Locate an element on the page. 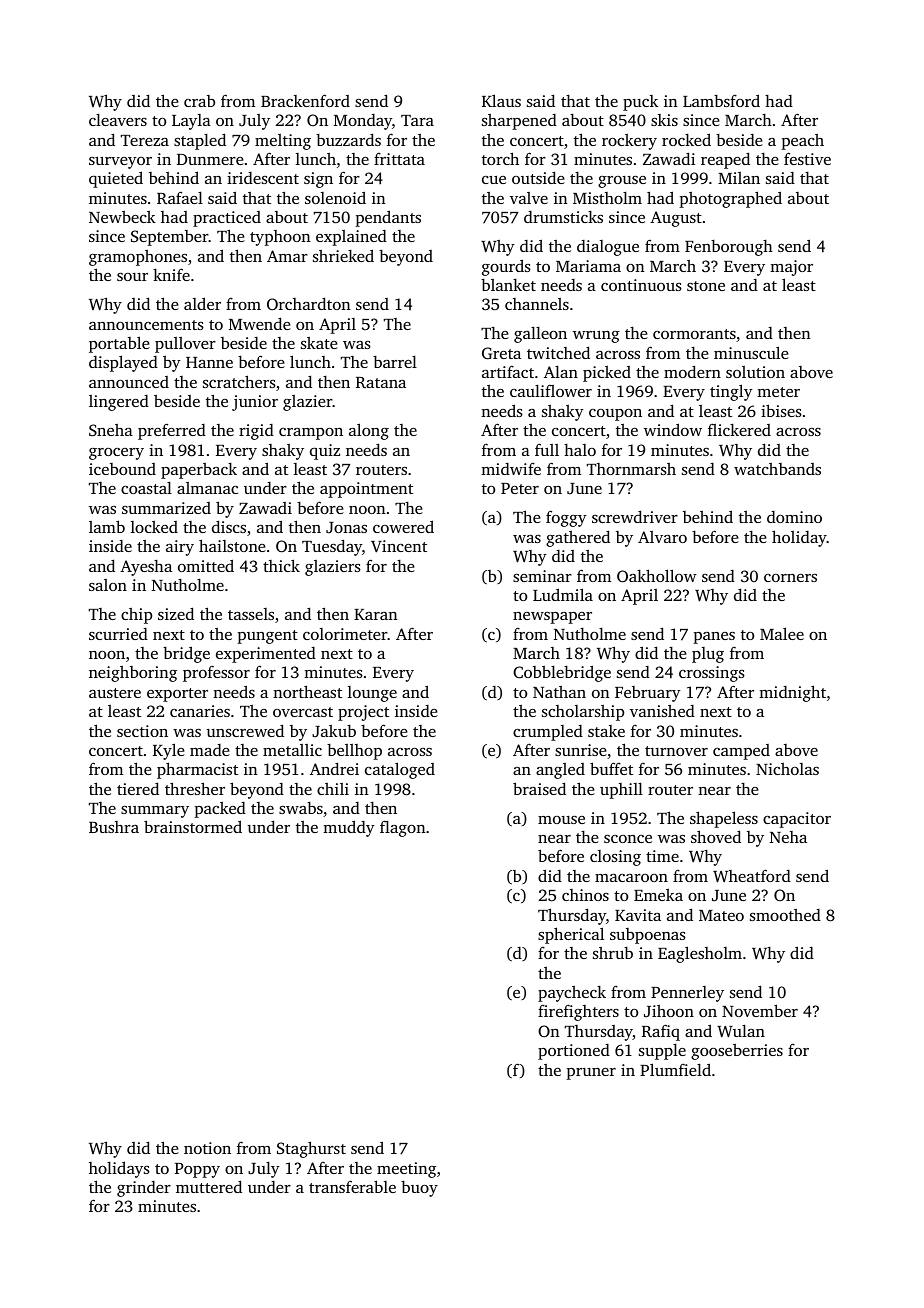 This page has width=924, height=1308. domino is located at coordinates (794, 517).
